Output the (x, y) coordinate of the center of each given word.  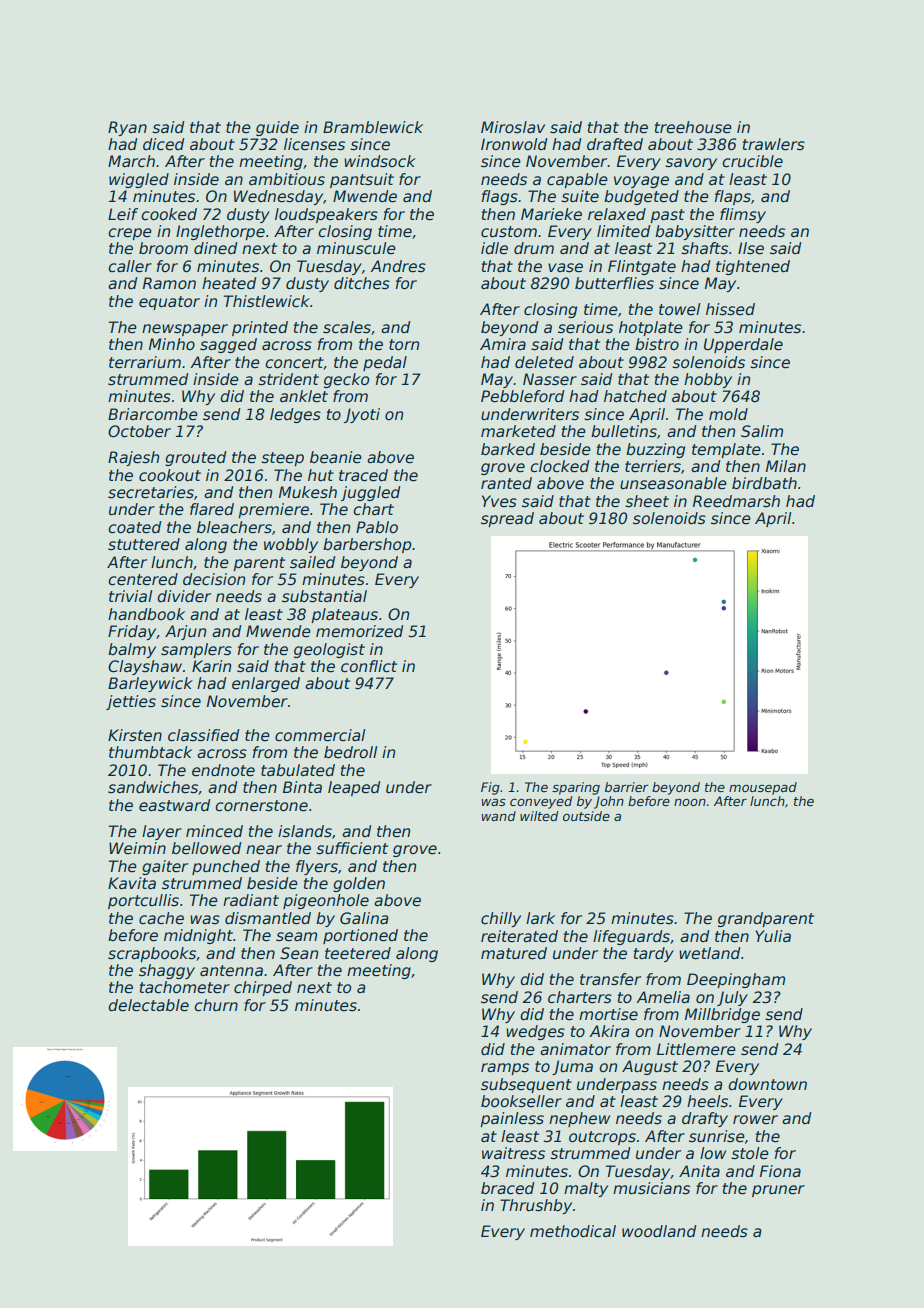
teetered (358, 953)
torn (404, 344)
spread (507, 519)
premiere (273, 510)
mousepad (763, 788)
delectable (148, 1005)
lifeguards (631, 937)
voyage (641, 182)
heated (229, 283)
